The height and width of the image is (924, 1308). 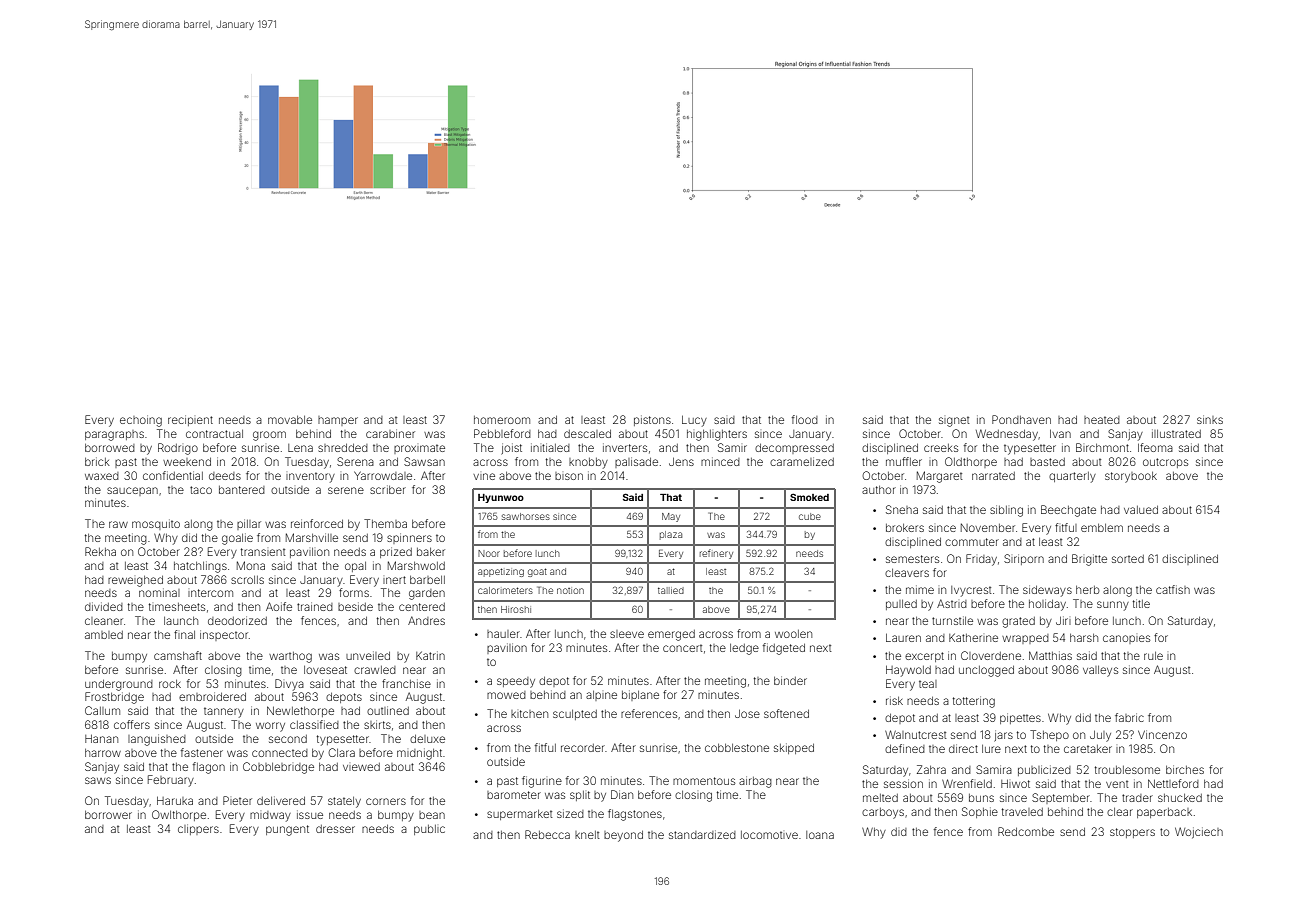 I want to click on echoing, so click(x=141, y=421).
